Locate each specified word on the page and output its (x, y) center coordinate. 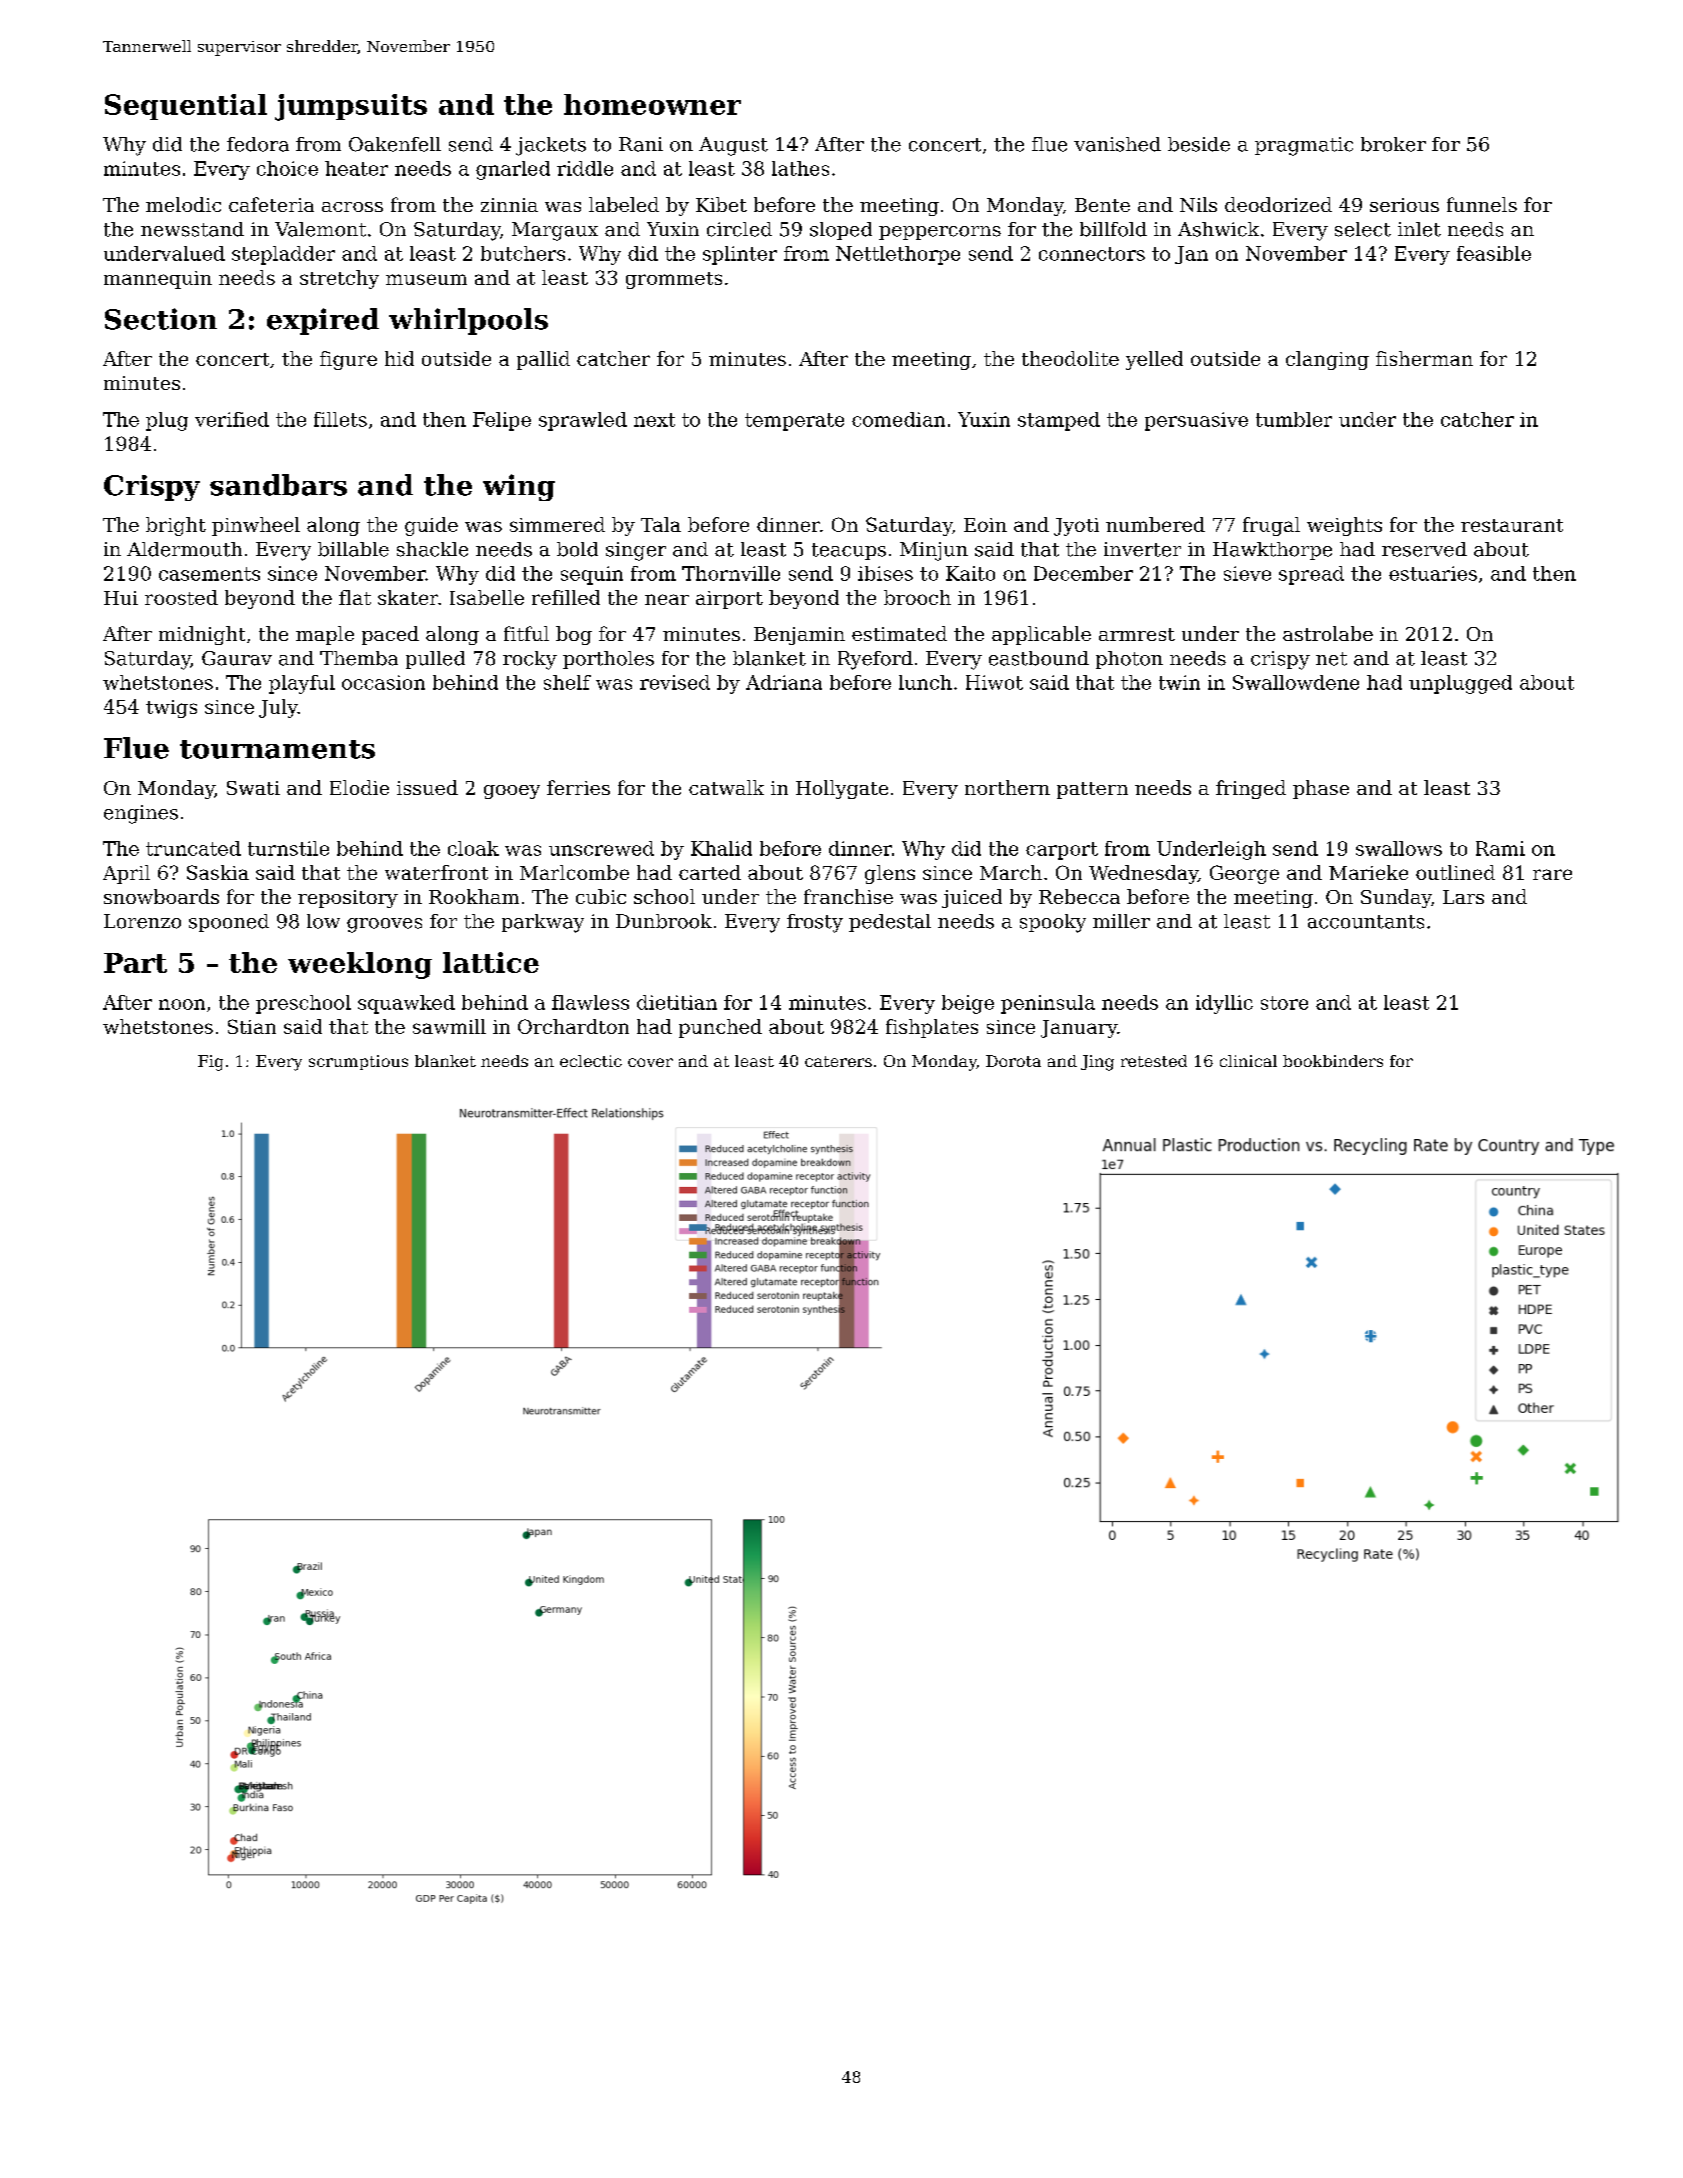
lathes (800, 168)
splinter (740, 255)
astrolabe (1328, 633)
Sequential (186, 107)
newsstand (192, 229)
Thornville (731, 573)
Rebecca (1079, 896)
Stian (252, 1026)
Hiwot (994, 682)
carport (1062, 851)
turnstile (288, 848)
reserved (1424, 549)
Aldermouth (184, 549)
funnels (1482, 204)
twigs (171, 709)
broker (1393, 144)
